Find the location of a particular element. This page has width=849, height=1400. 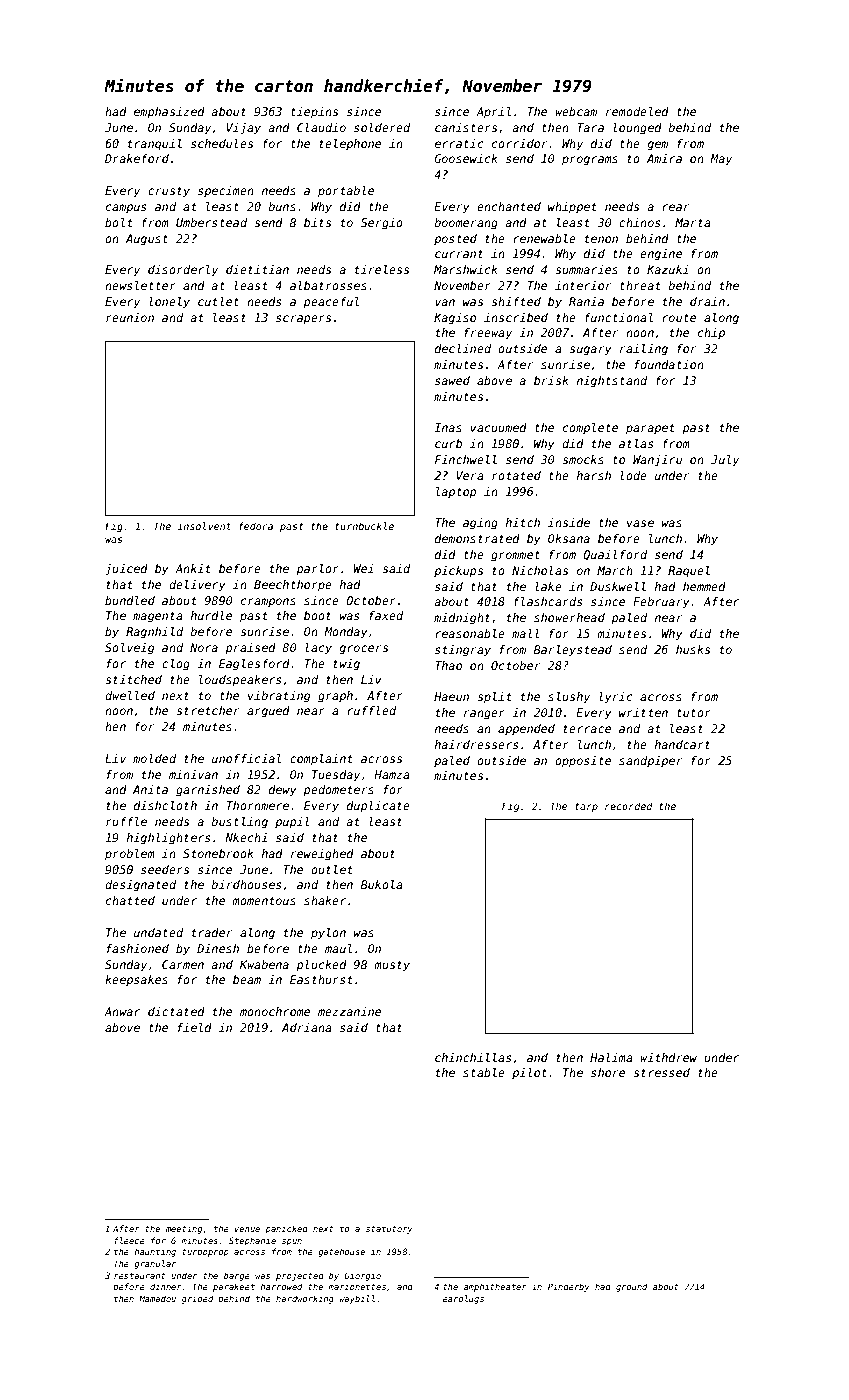

remodeled is located at coordinates (637, 111).
